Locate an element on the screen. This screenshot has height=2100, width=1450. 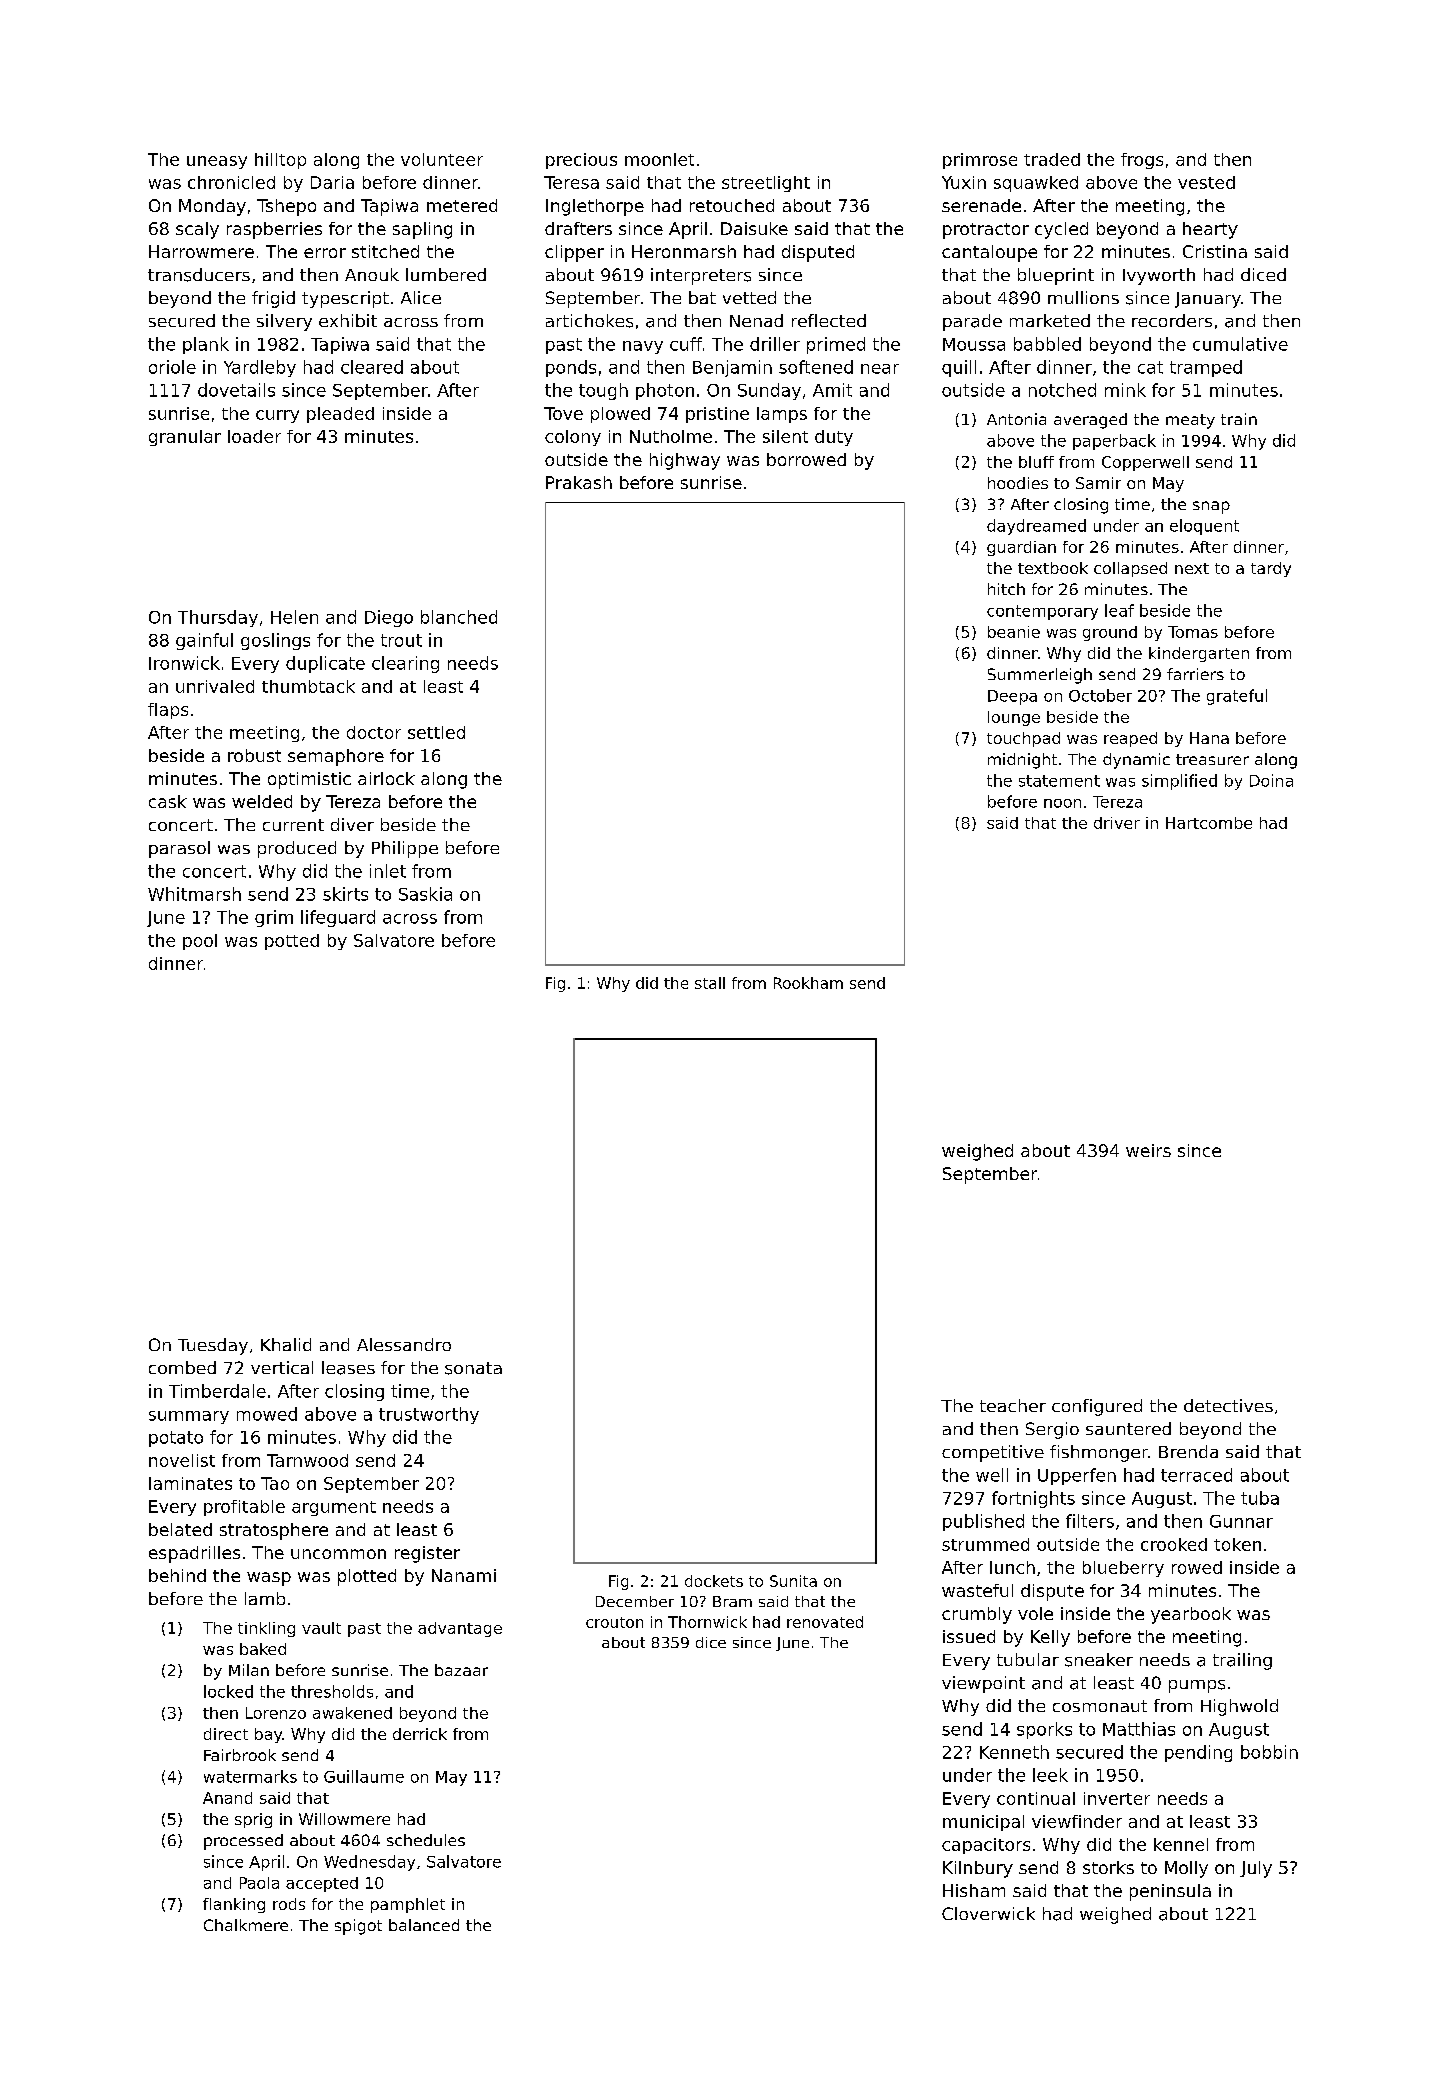
weirs is located at coordinates (1148, 1150).
